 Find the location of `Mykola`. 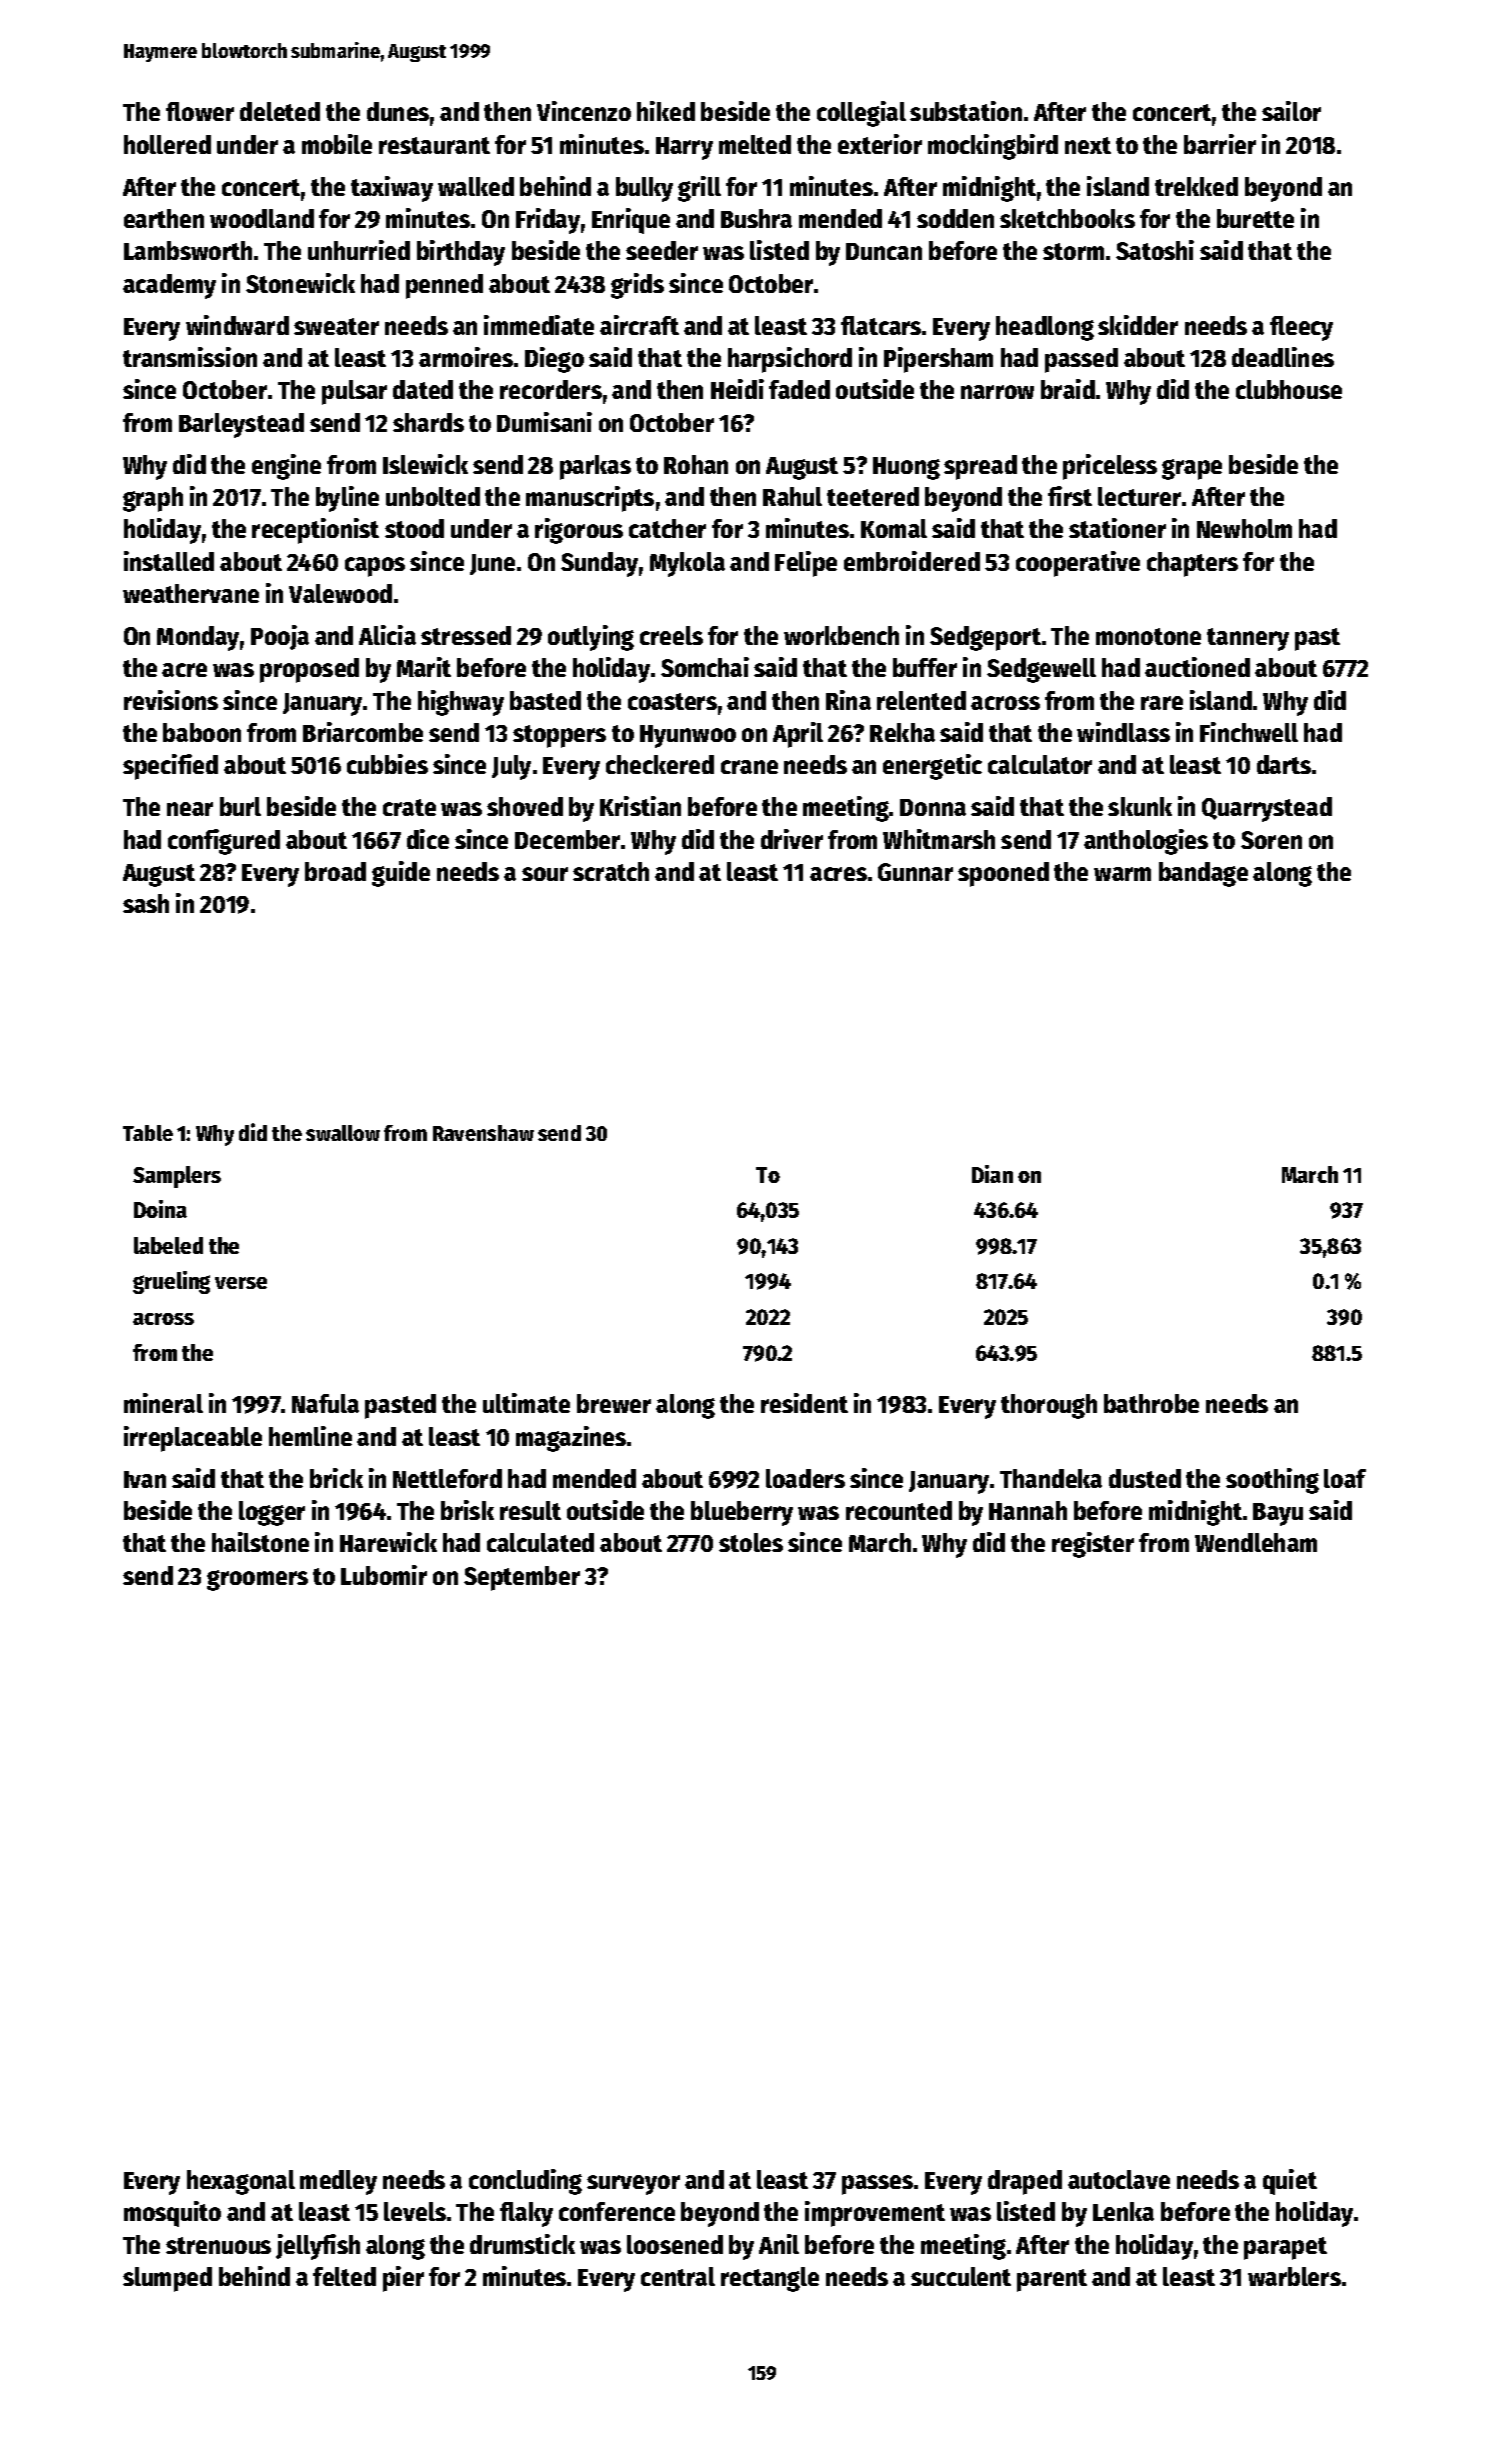

Mykola is located at coordinates (687, 564).
